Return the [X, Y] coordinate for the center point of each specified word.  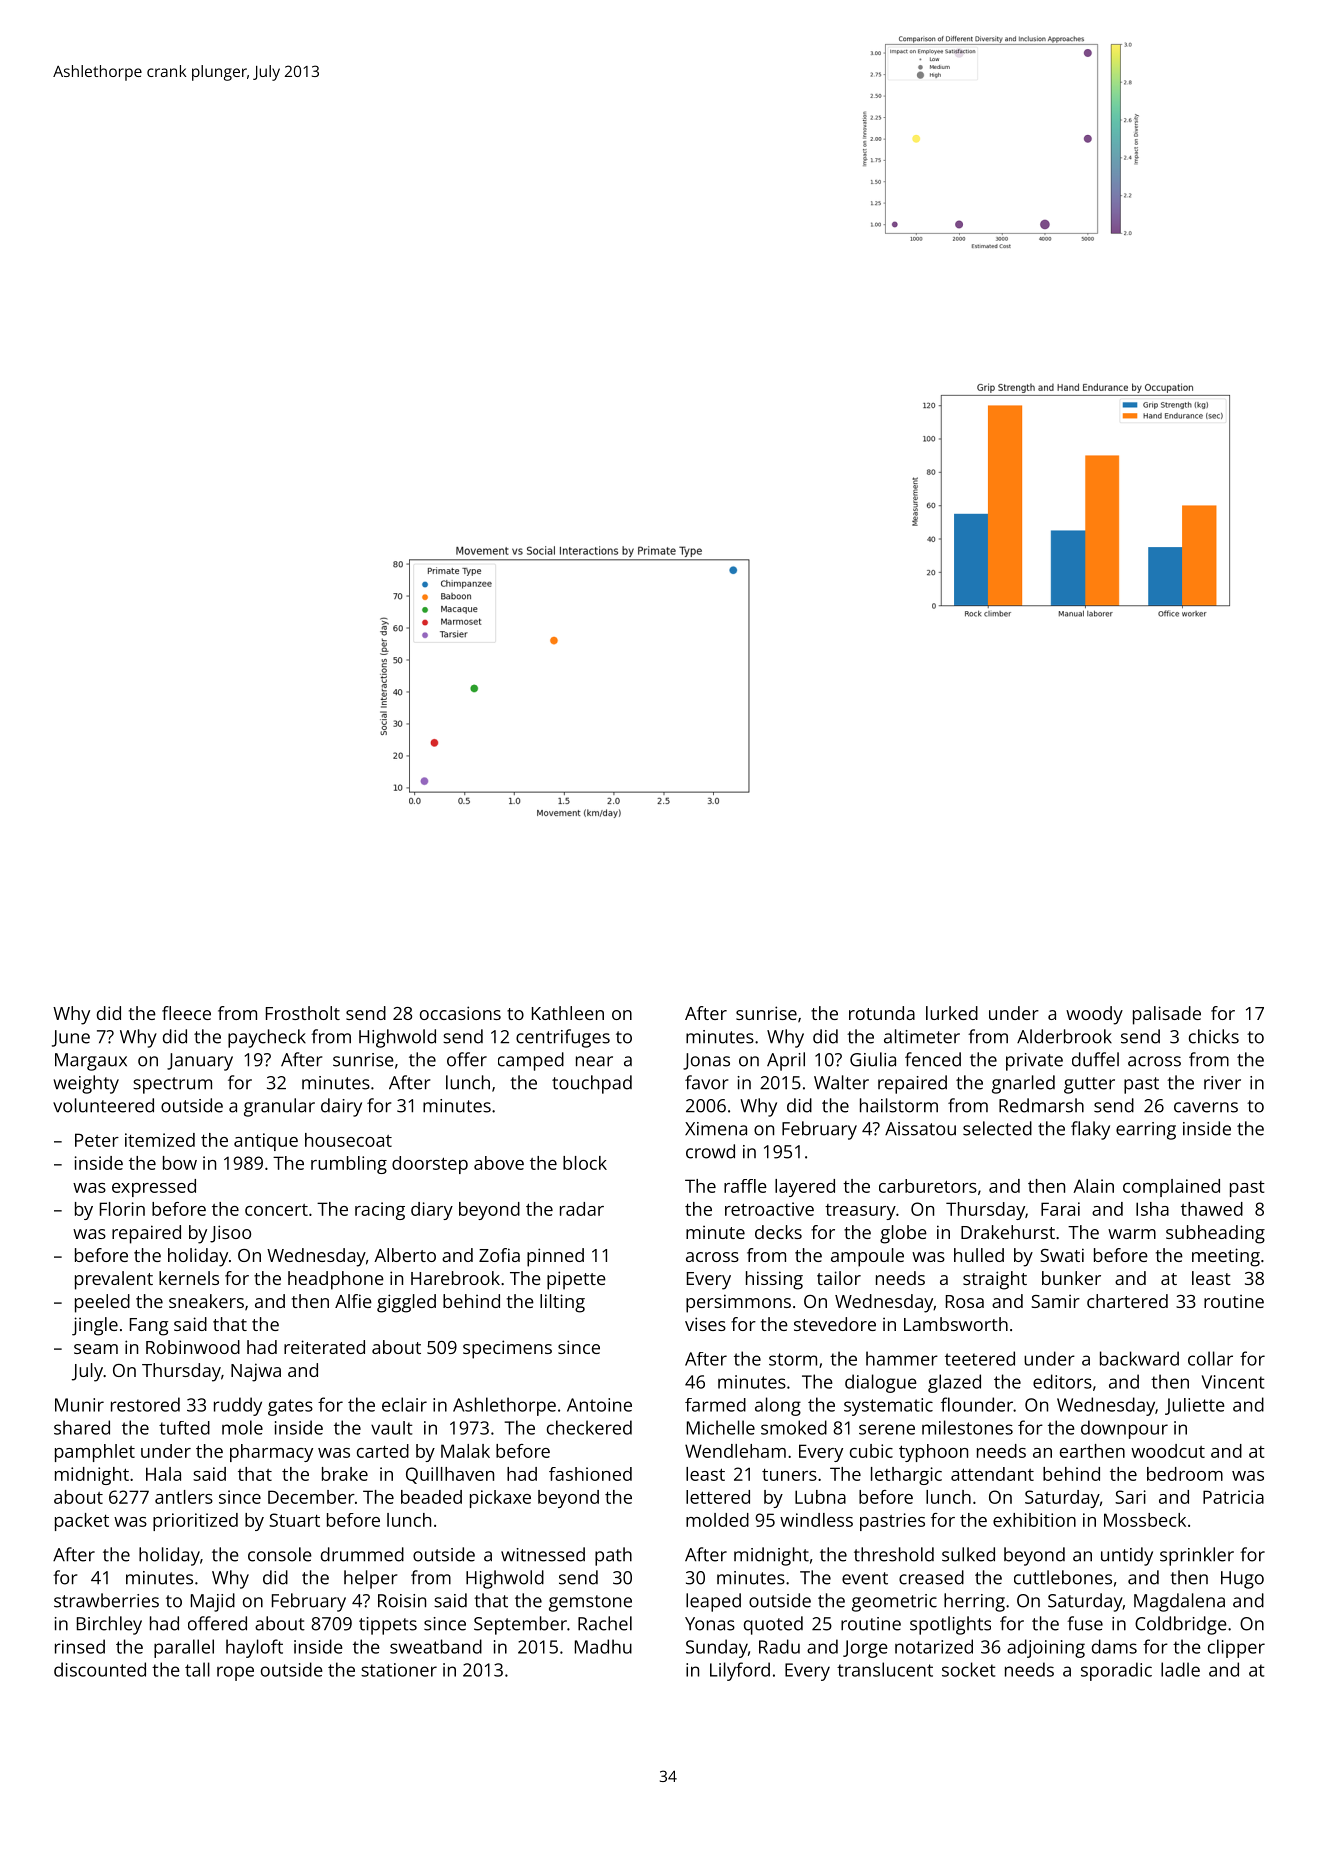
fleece [186, 1013]
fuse [1085, 1623]
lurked [952, 1013]
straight [995, 1280]
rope [235, 1673]
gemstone [590, 1603]
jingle [95, 1326]
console [280, 1554]
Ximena [716, 1129]
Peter [97, 1140]
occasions [460, 1013]
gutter [1089, 1085]
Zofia [499, 1255]
